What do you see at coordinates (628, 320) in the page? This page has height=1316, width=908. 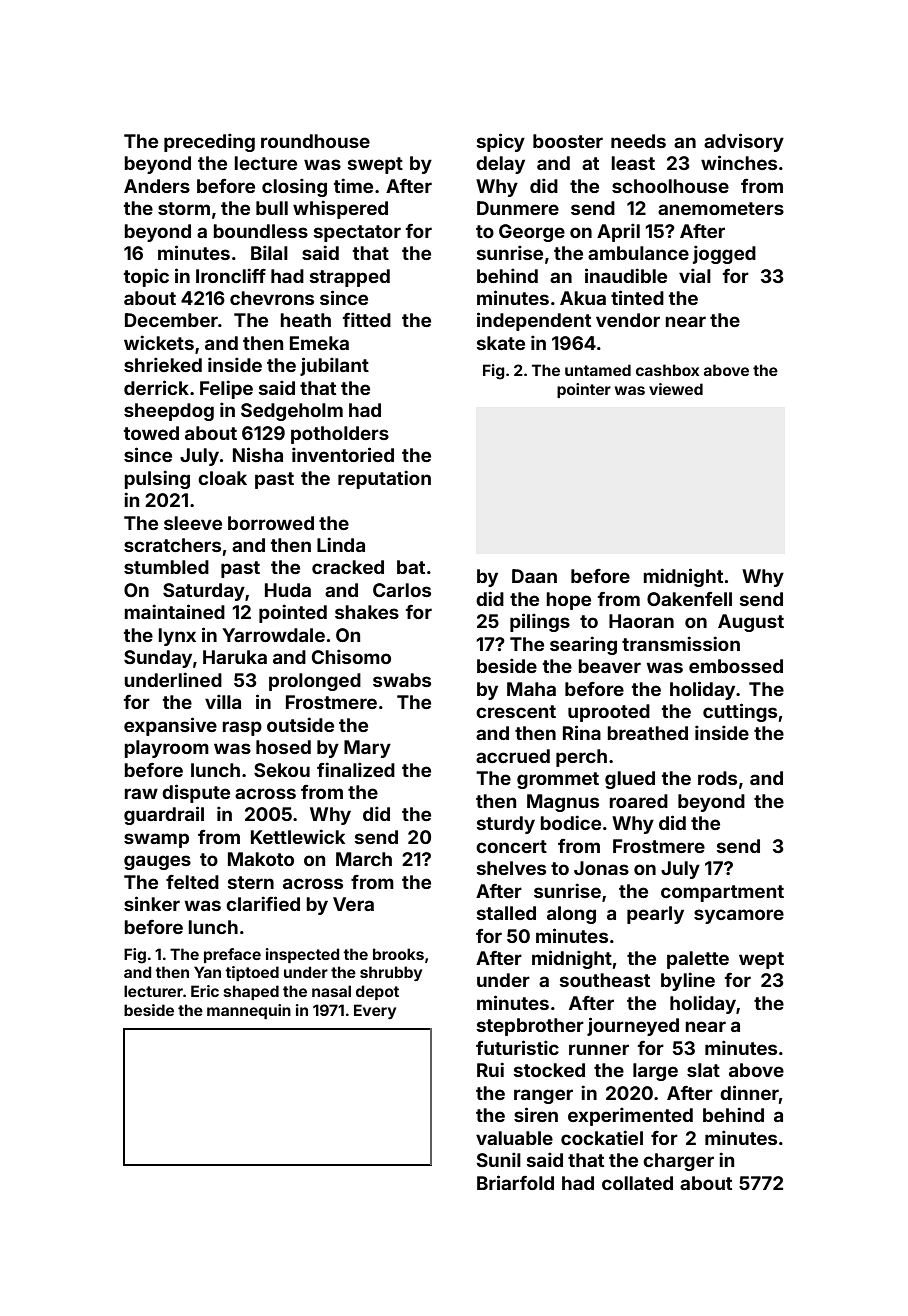 I see `vendor` at bounding box center [628, 320].
